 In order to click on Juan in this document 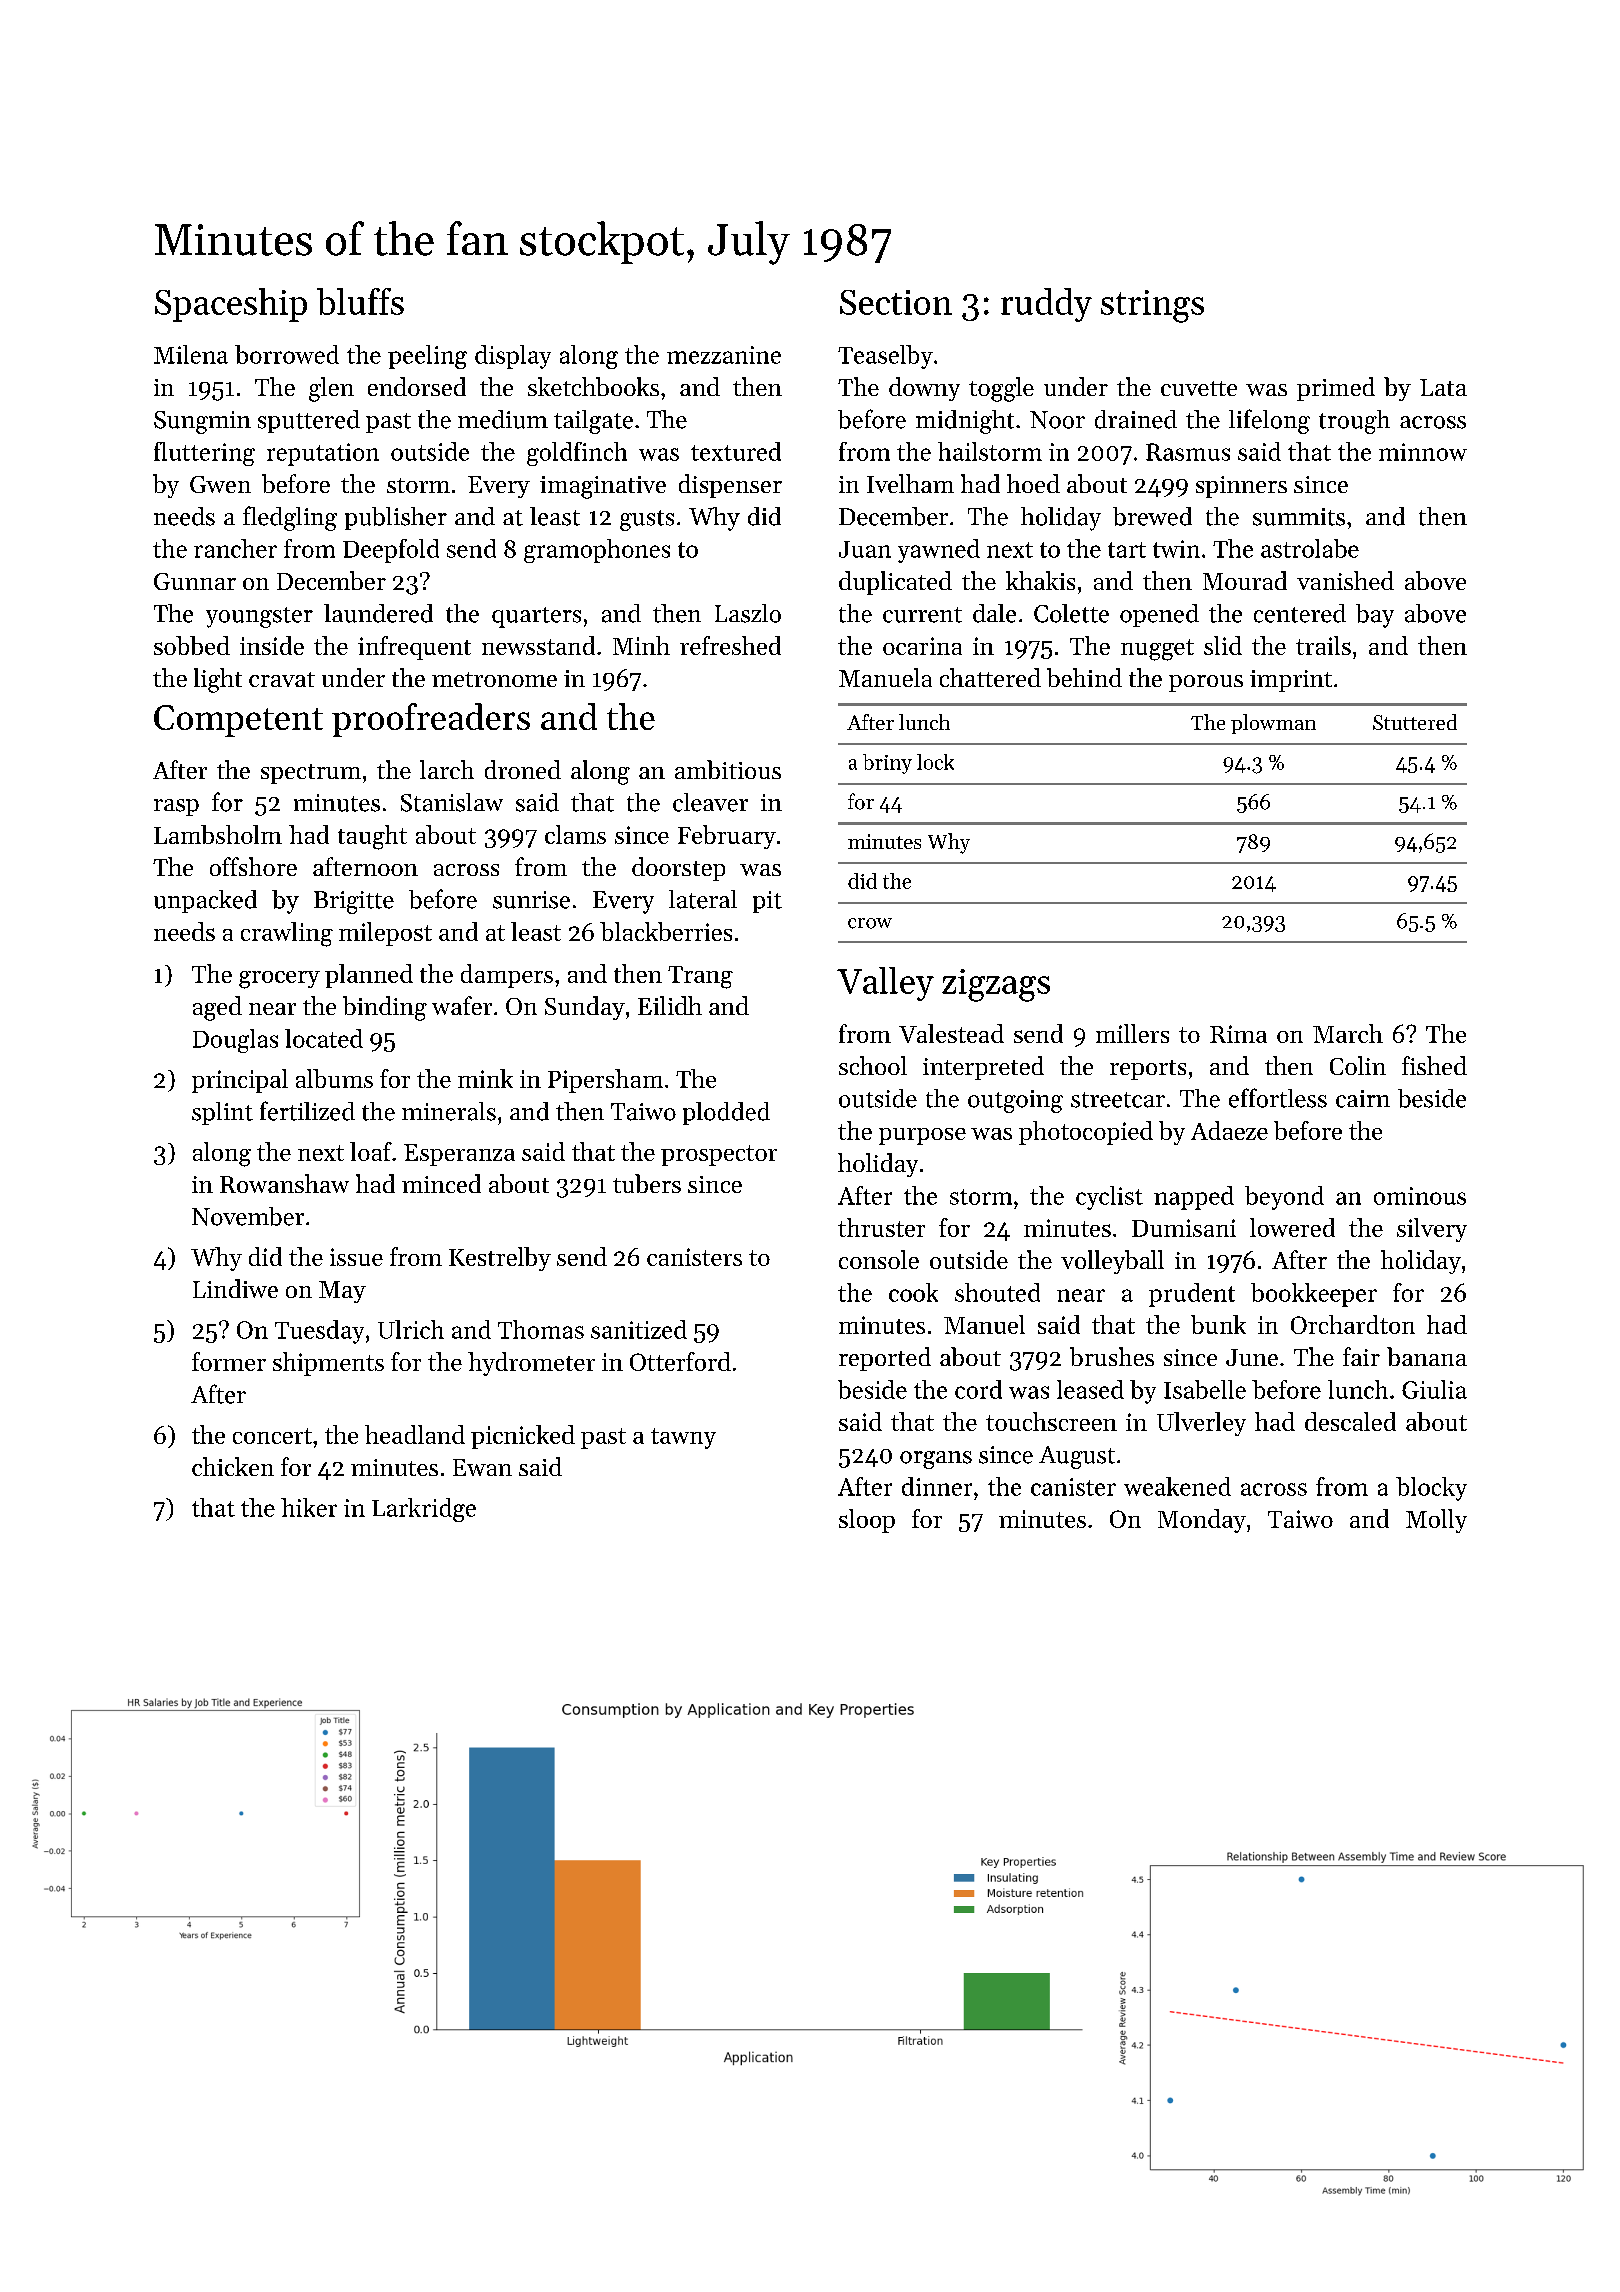, I will do `click(865, 549)`.
